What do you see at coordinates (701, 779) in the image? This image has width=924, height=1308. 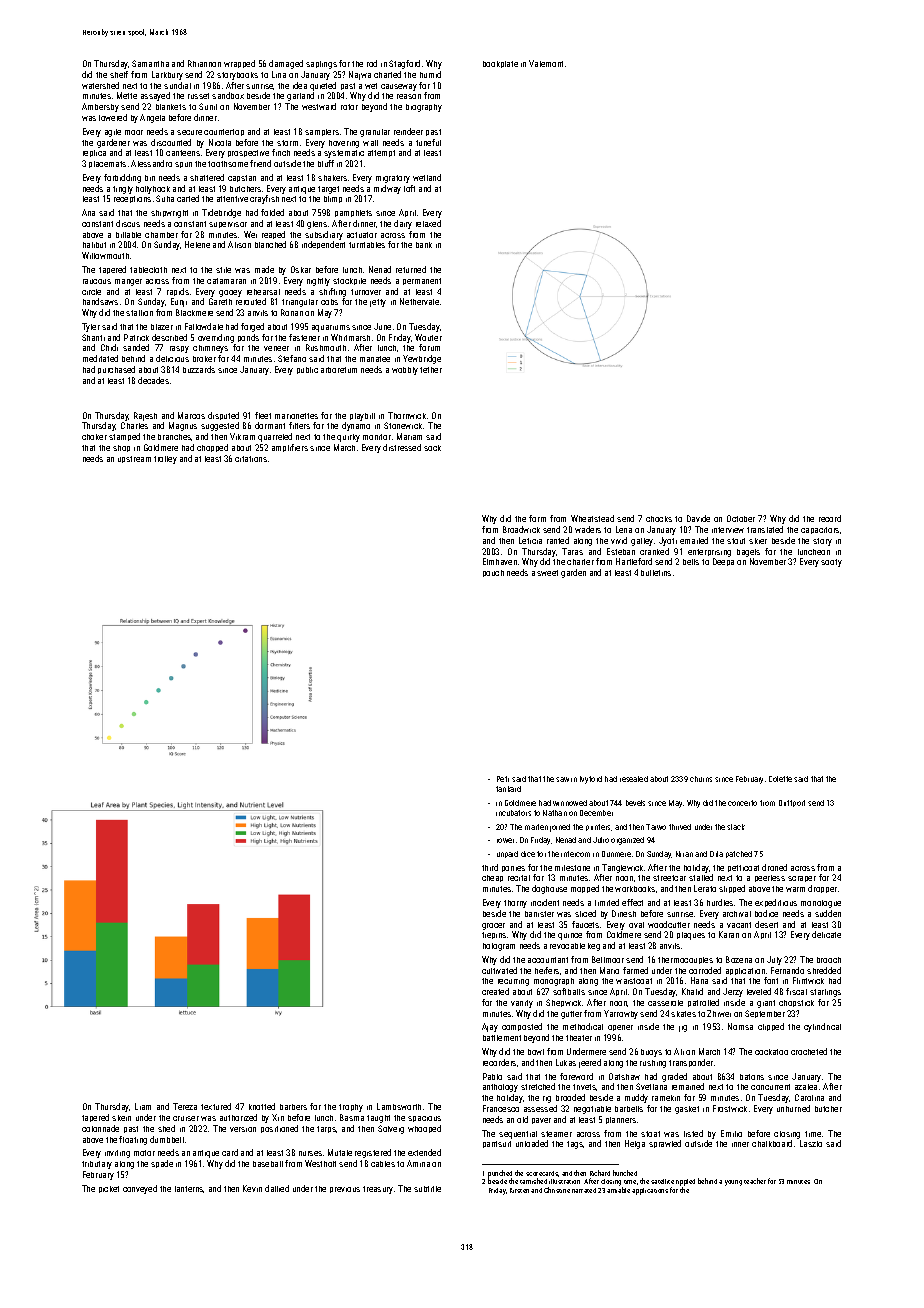 I see `churns` at bounding box center [701, 779].
